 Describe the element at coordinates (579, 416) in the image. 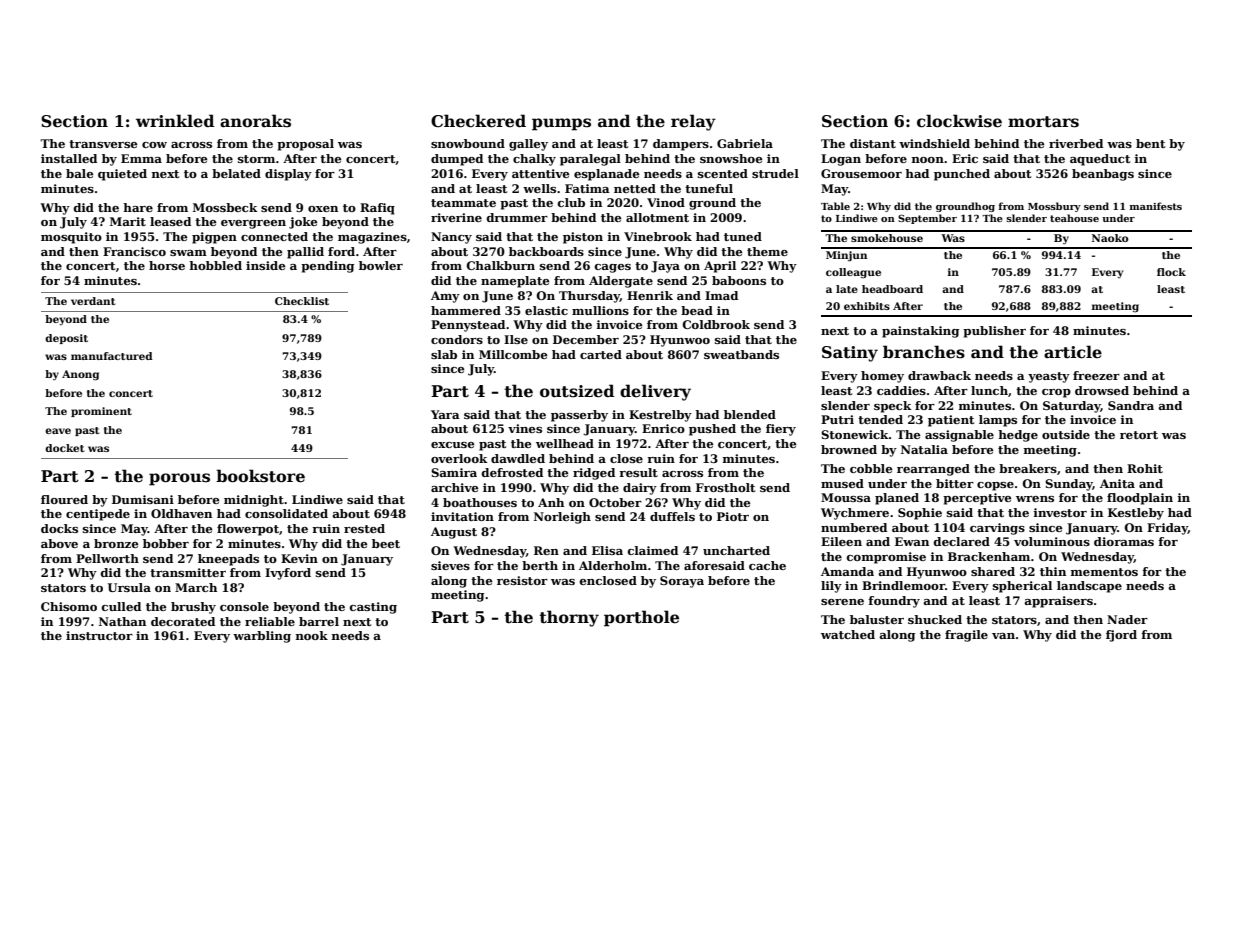

I see `passerby` at that location.
